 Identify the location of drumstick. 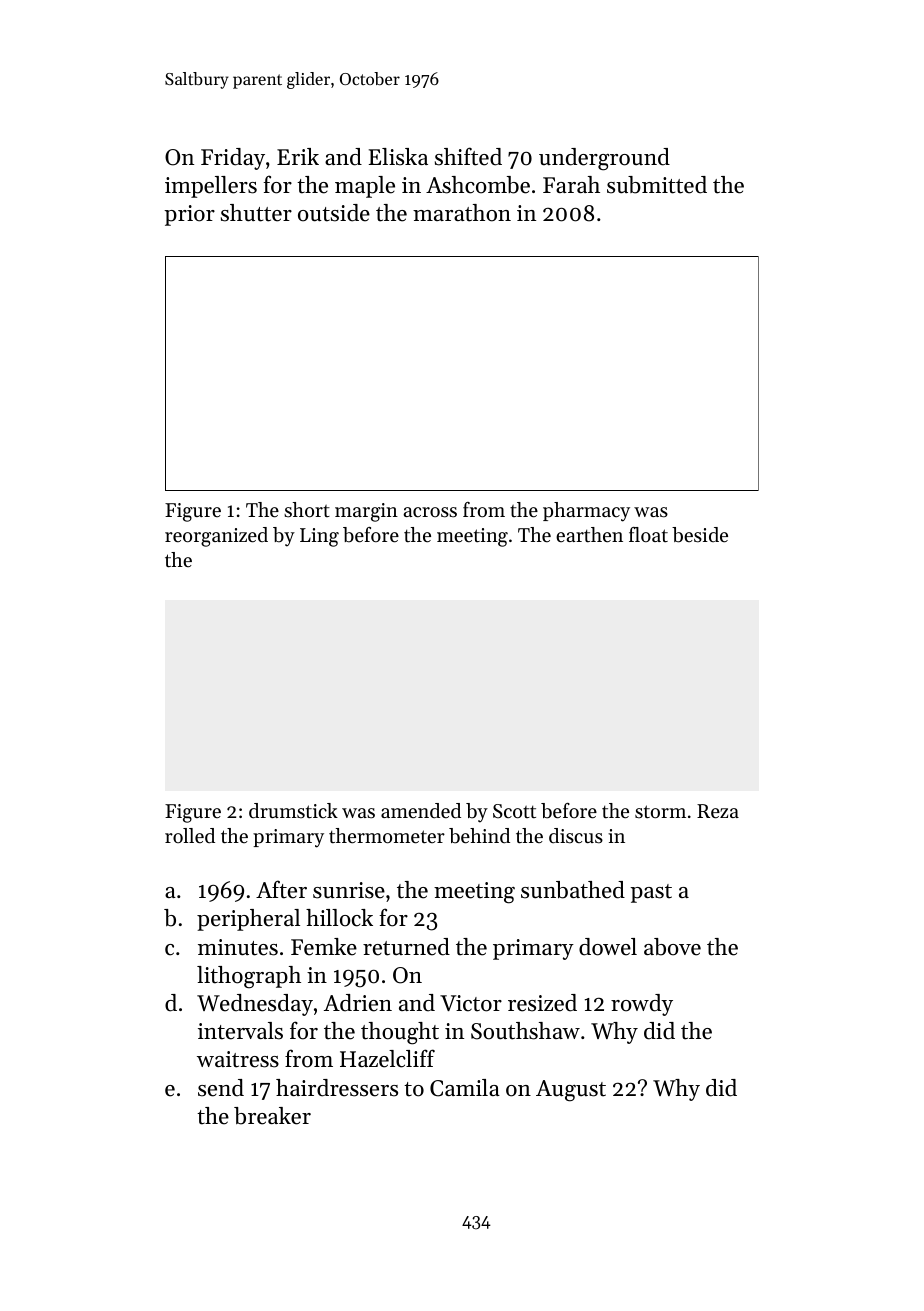
(293, 811).
